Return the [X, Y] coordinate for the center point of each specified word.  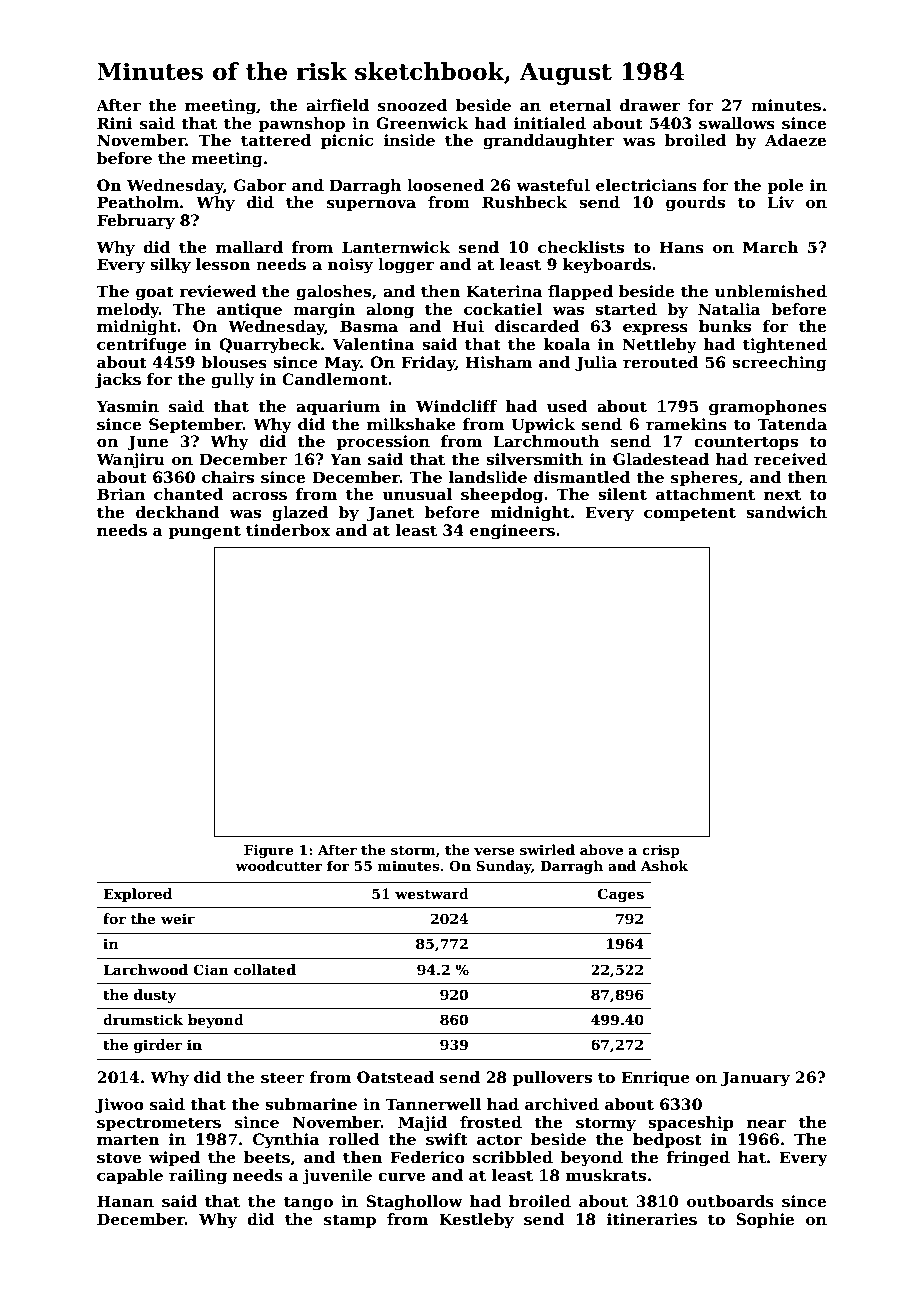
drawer [650, 105]
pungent [204, 532]
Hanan [125, 1201]
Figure [269, 851]
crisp [661, 851]
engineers [512, 532]
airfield [337, 105]
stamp [350, 1221]
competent [690, 514]
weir [178, 918]
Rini [115, 123]
